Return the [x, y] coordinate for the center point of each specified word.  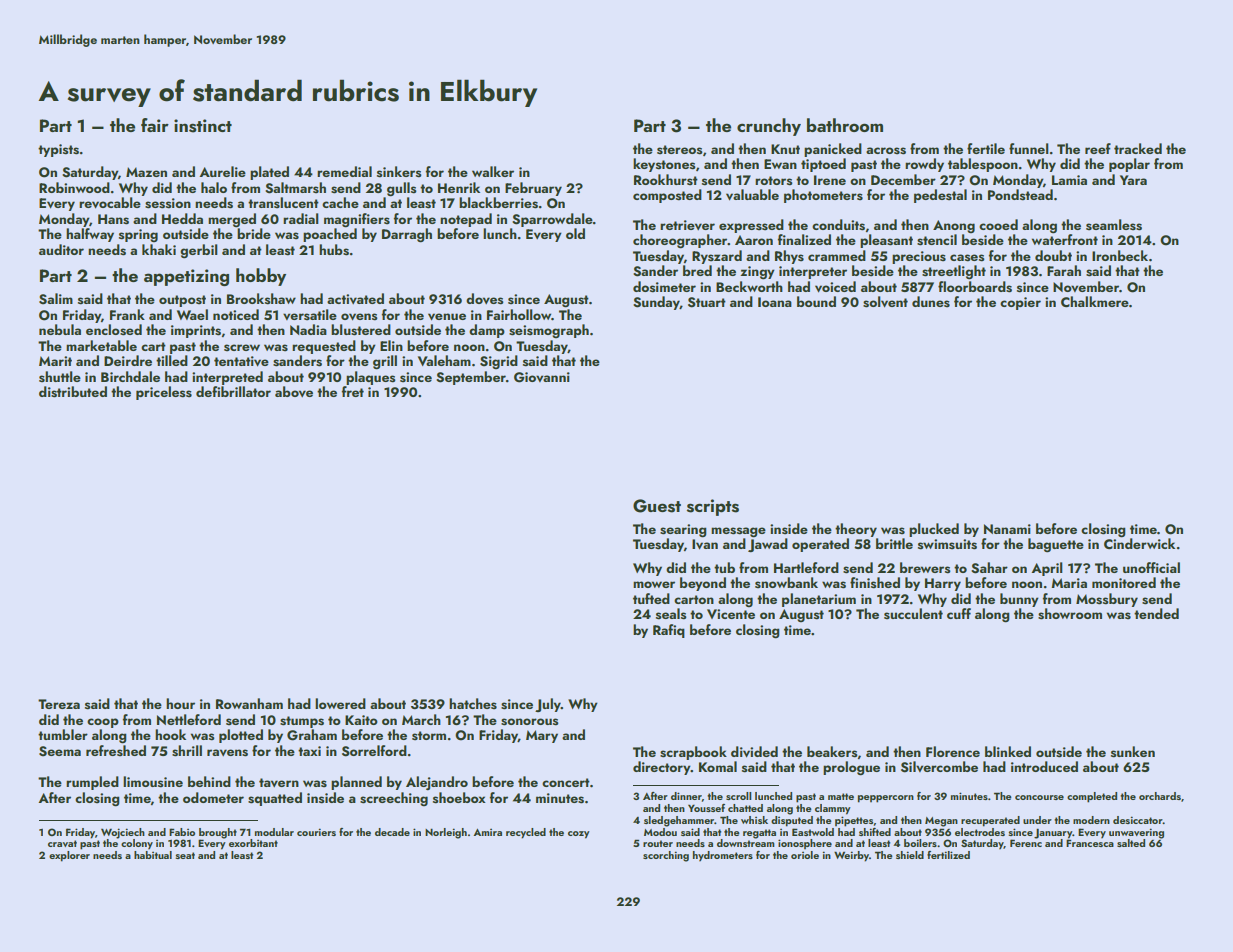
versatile [310, 315]
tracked [1138, 148]
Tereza [59, 704]
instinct [203, 126]
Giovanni [542, 377]
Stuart [707, 302]
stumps [302, 722]
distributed [73, 392]
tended [1156, 613]
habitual [153, 855]
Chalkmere [1095, 301]
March [421, 719]
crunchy [769, 127]
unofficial [1151, 567]
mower [654, 584]
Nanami [1007, 529]
